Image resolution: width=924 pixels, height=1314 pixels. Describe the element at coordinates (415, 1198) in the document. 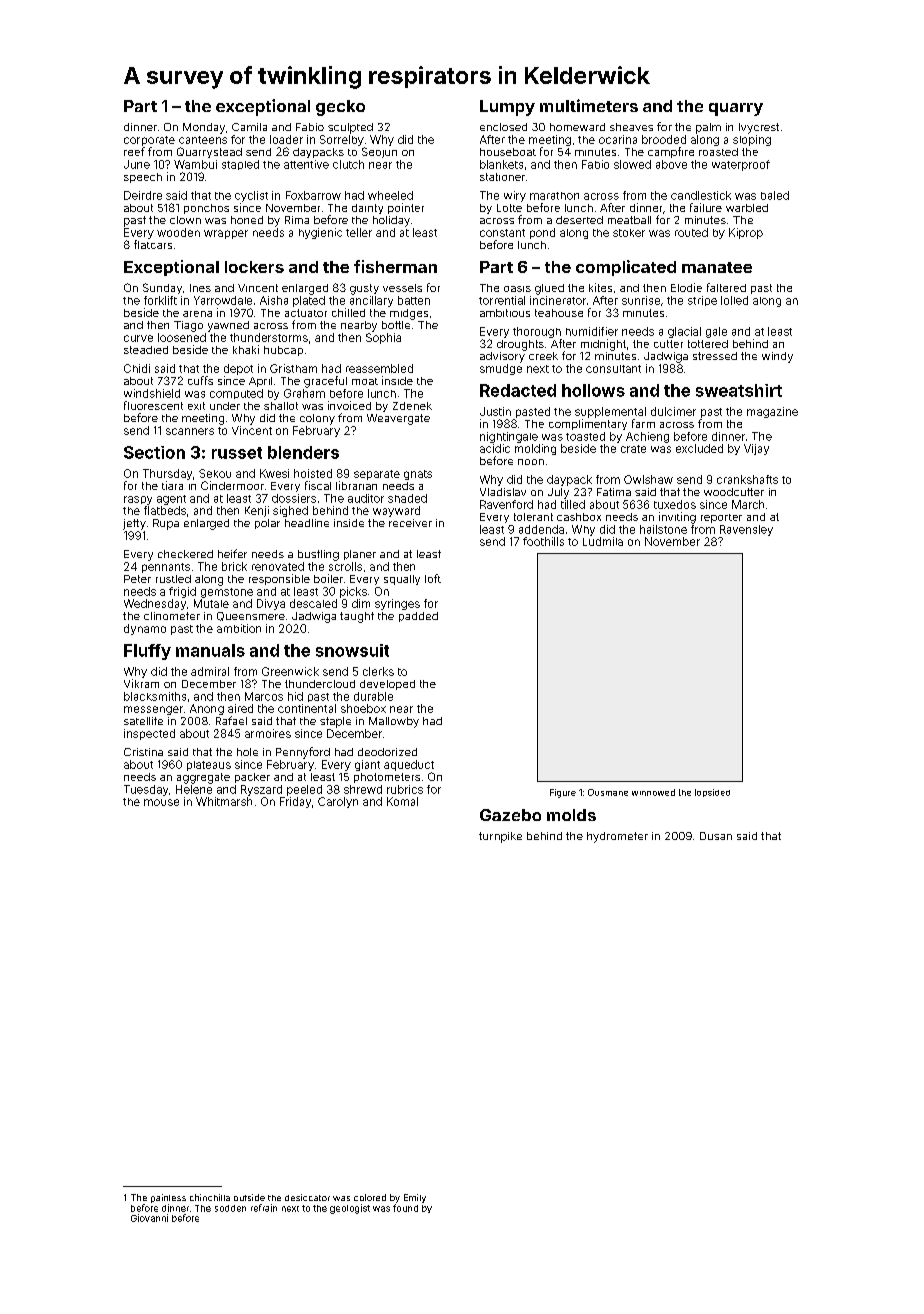

I see `Emily` at that location.
